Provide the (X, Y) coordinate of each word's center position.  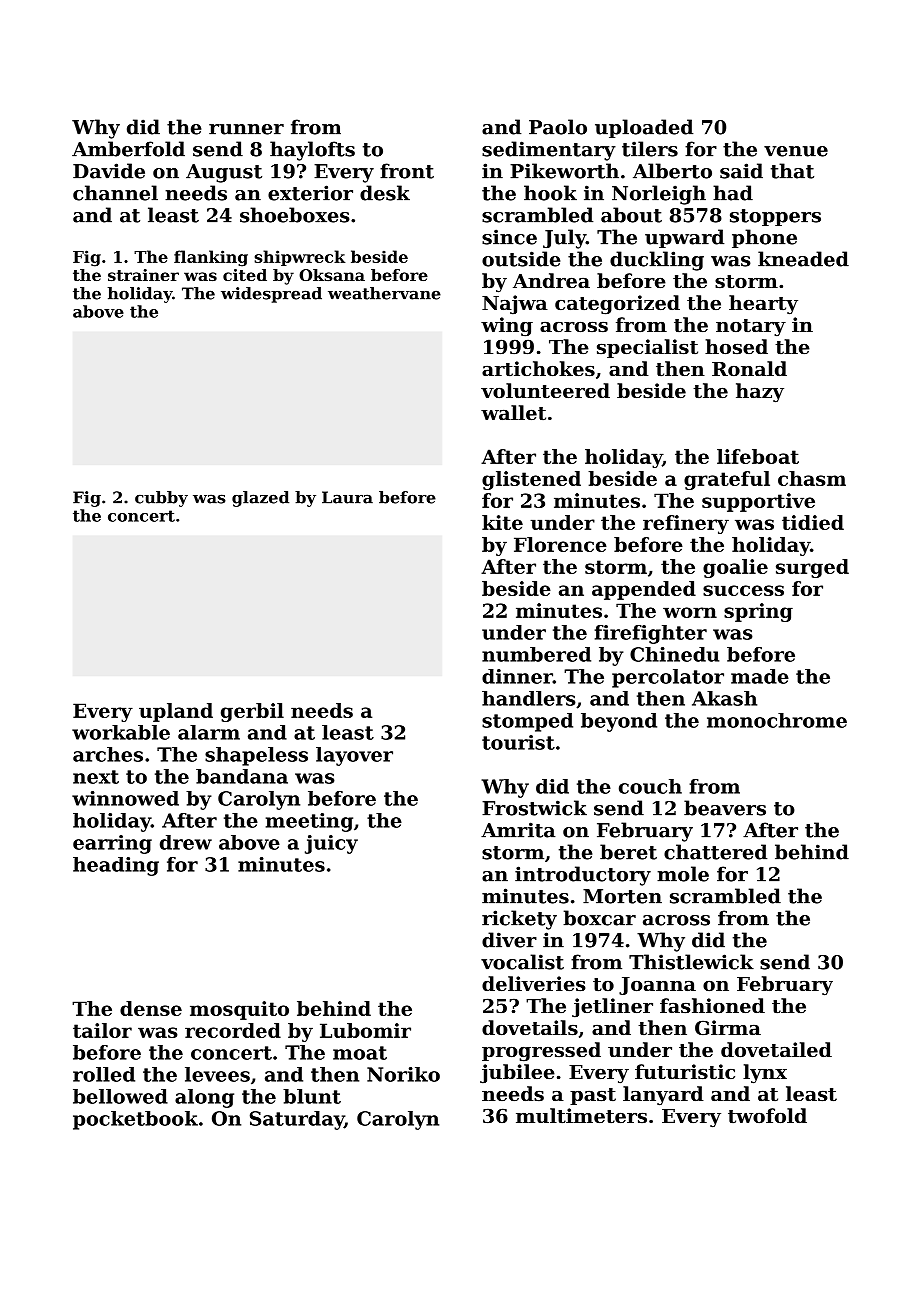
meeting (309, 822)
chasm (812, 478)
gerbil (252, 712)
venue (796, 151)
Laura (347, 497)
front (407, 171)
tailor (102, 1030)
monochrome (777, 720)
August (224, 173)
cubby (161, 499)
